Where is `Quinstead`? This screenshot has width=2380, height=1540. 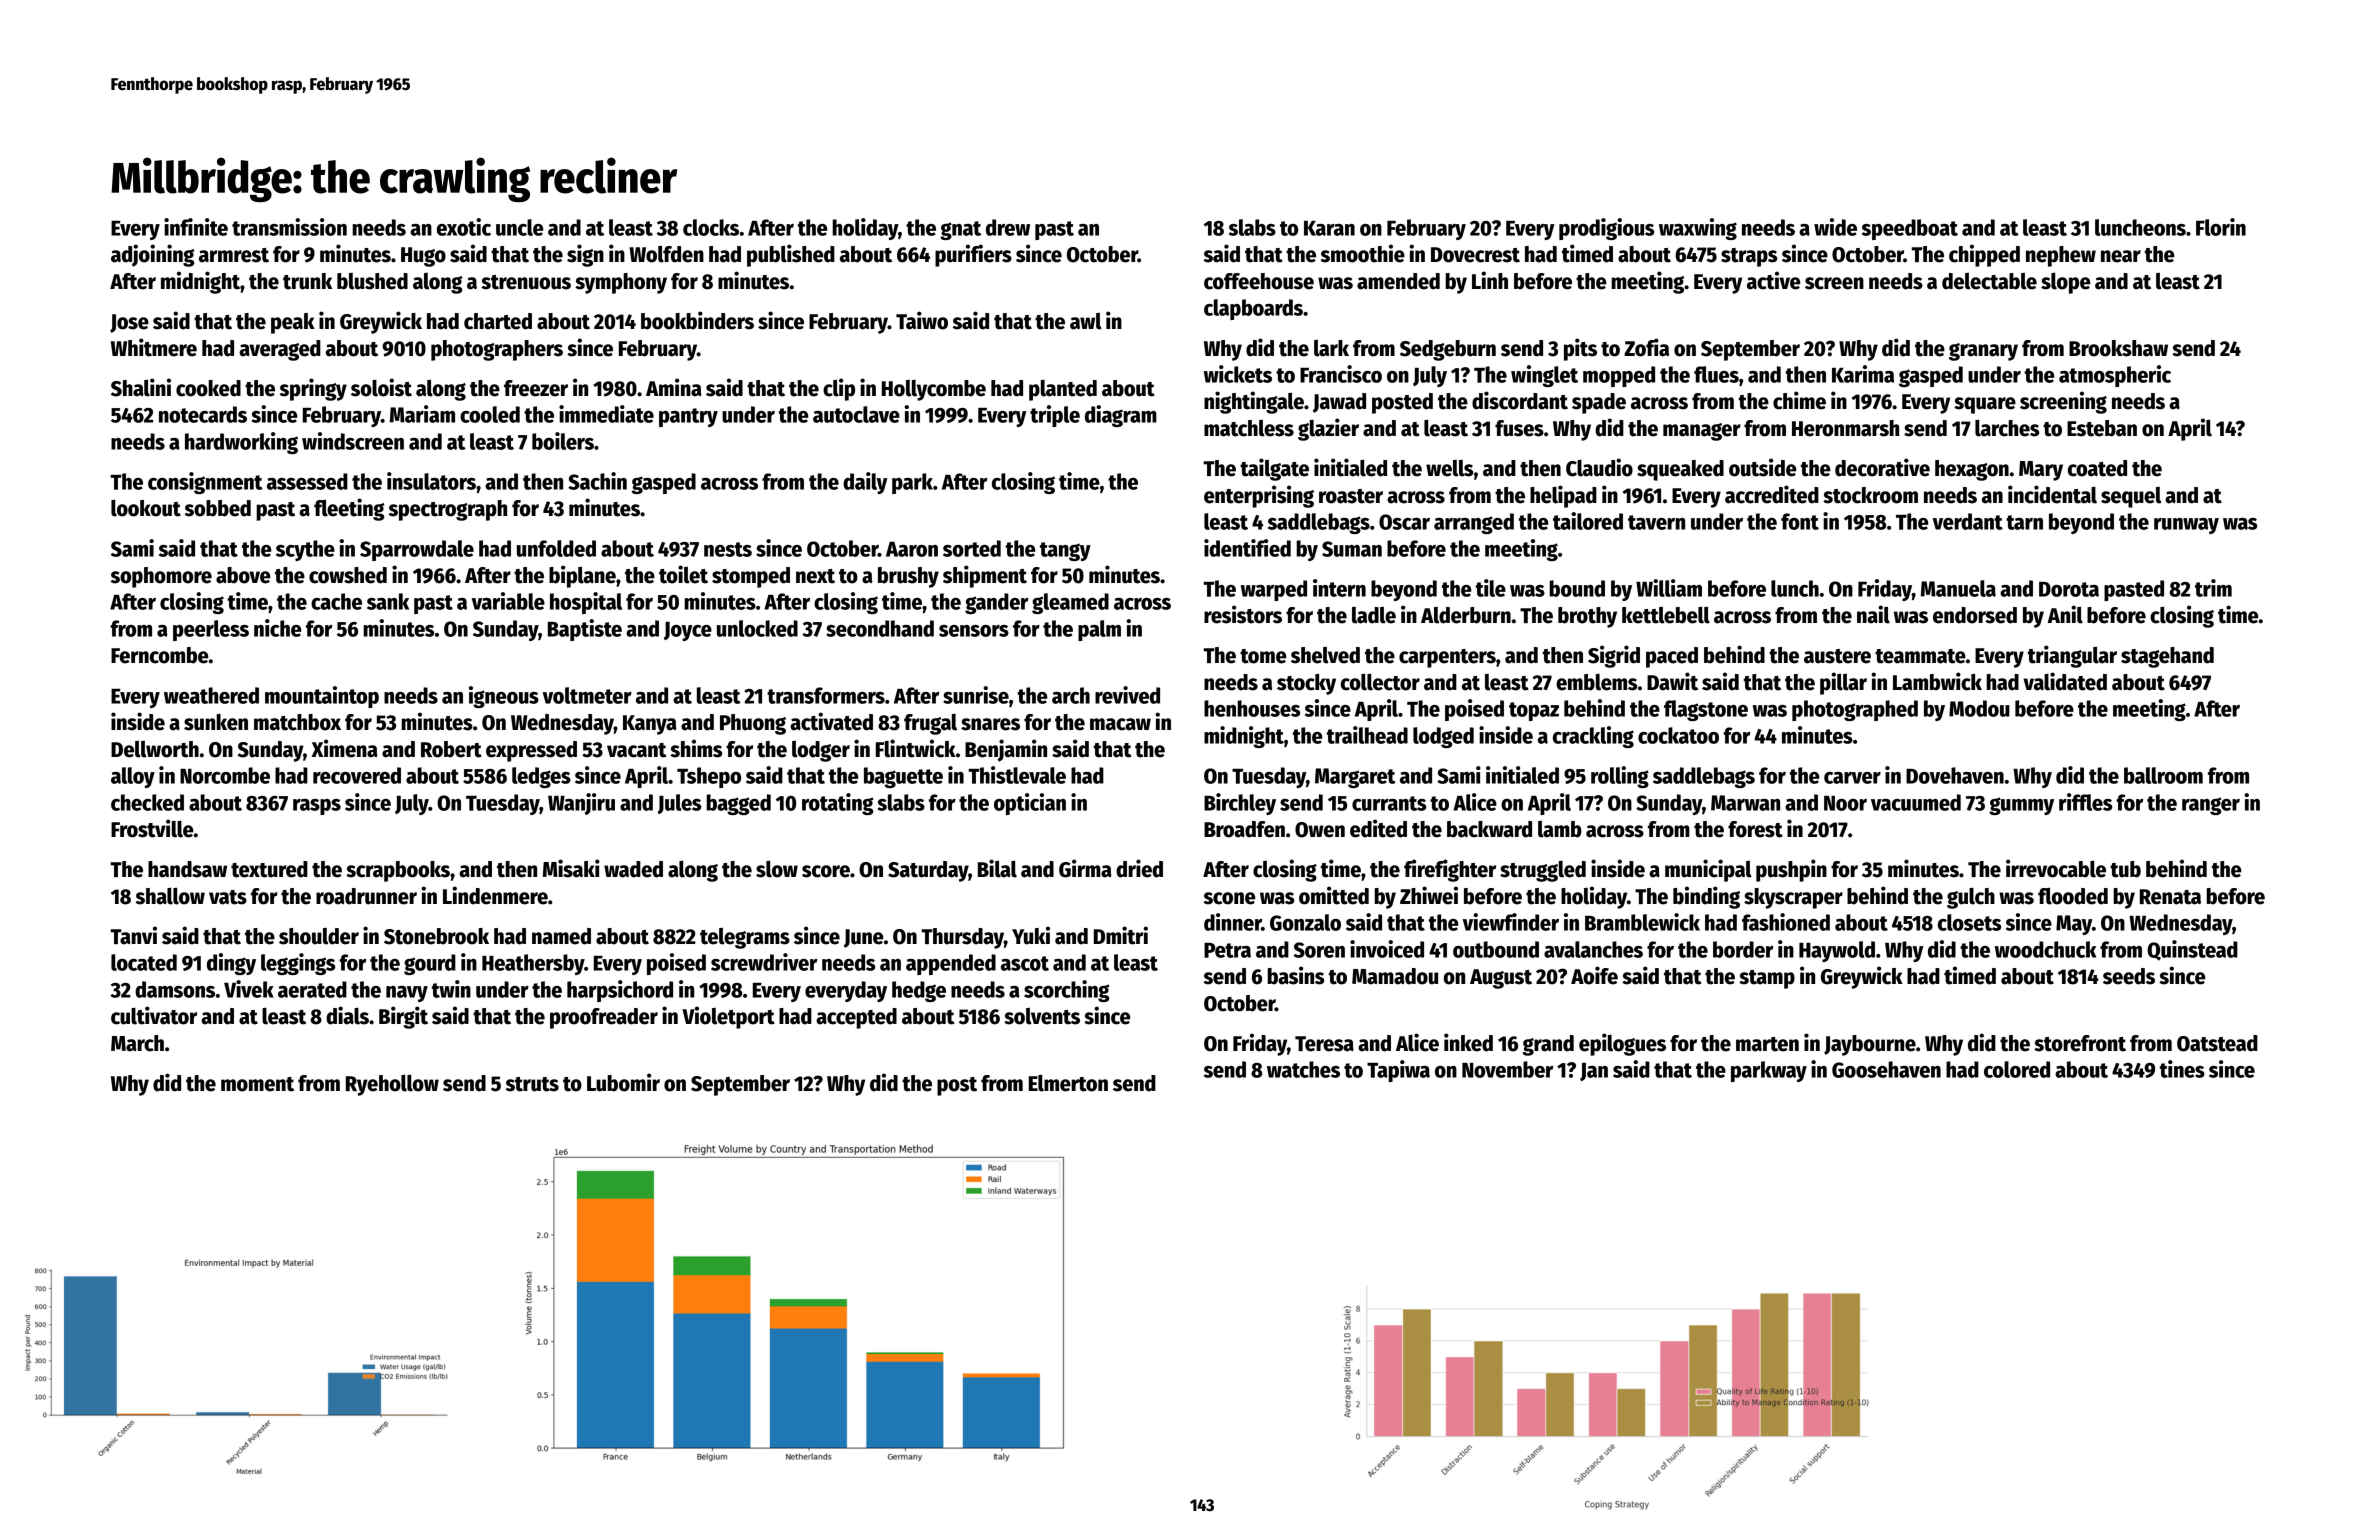 Quinstead is located at coordinates (2192, 950).
